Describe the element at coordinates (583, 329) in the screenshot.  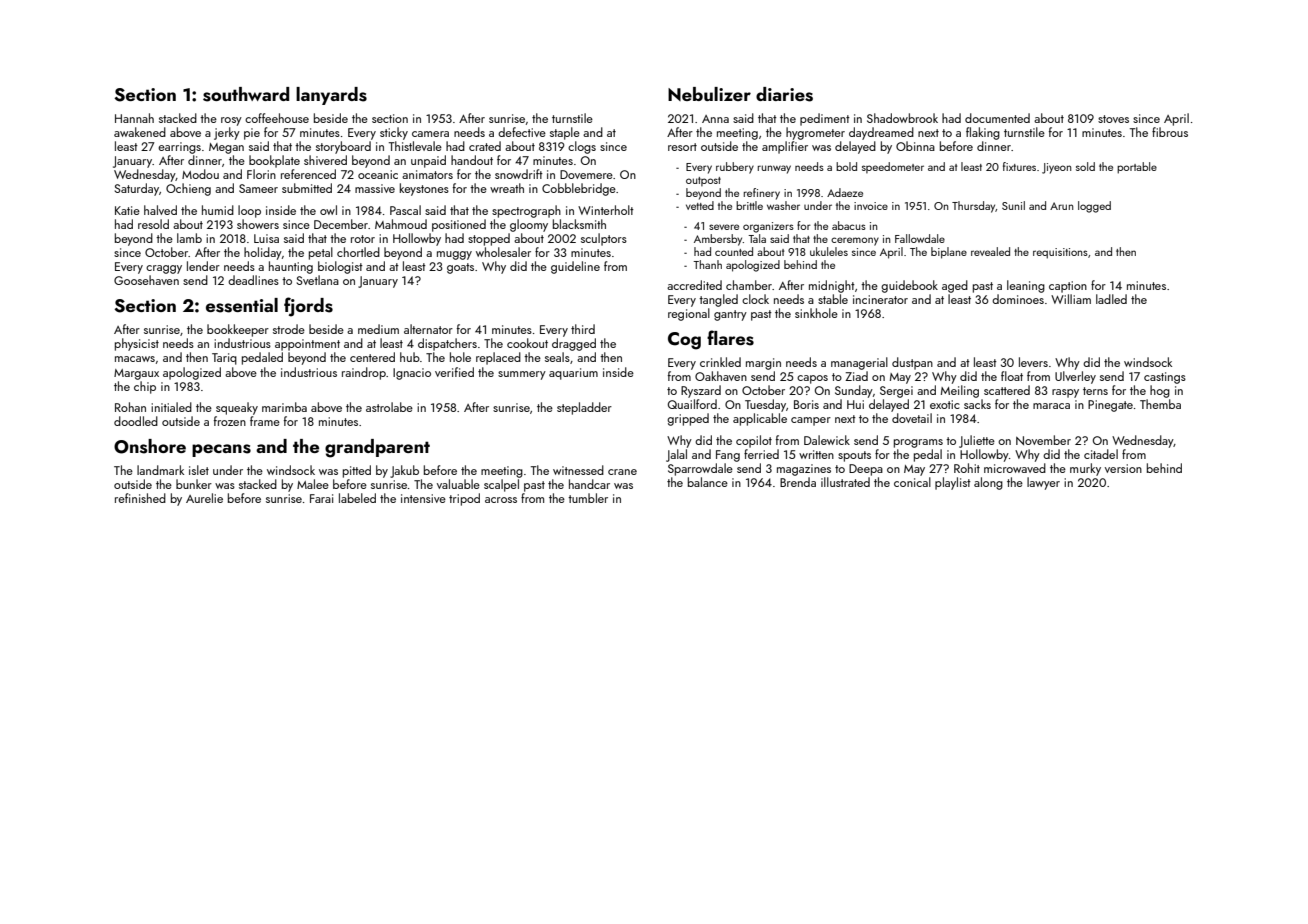
I see `third` at that location.
